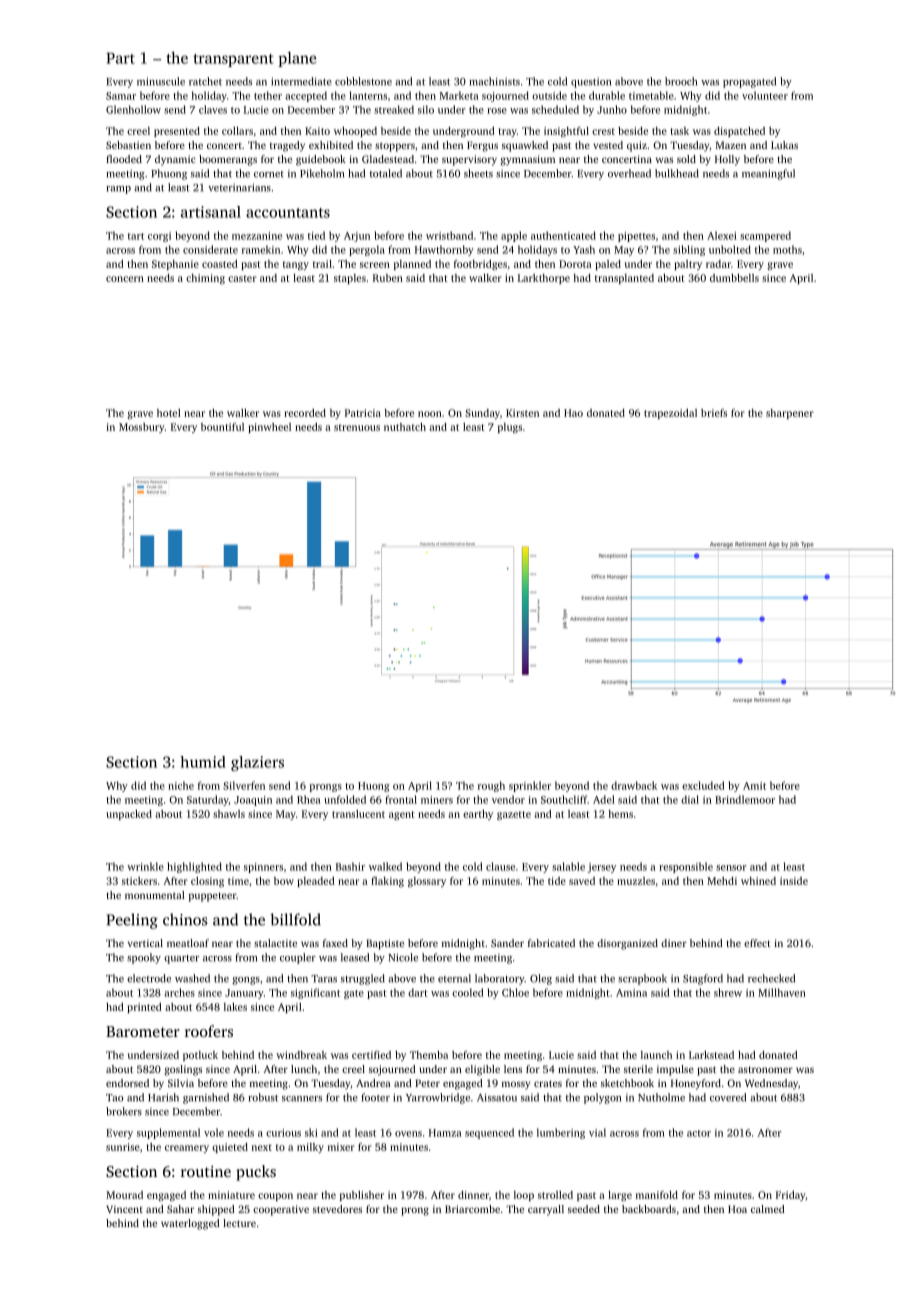 The image size is (924, 1308). I want to click on Vincent, so click(124, 1209).
